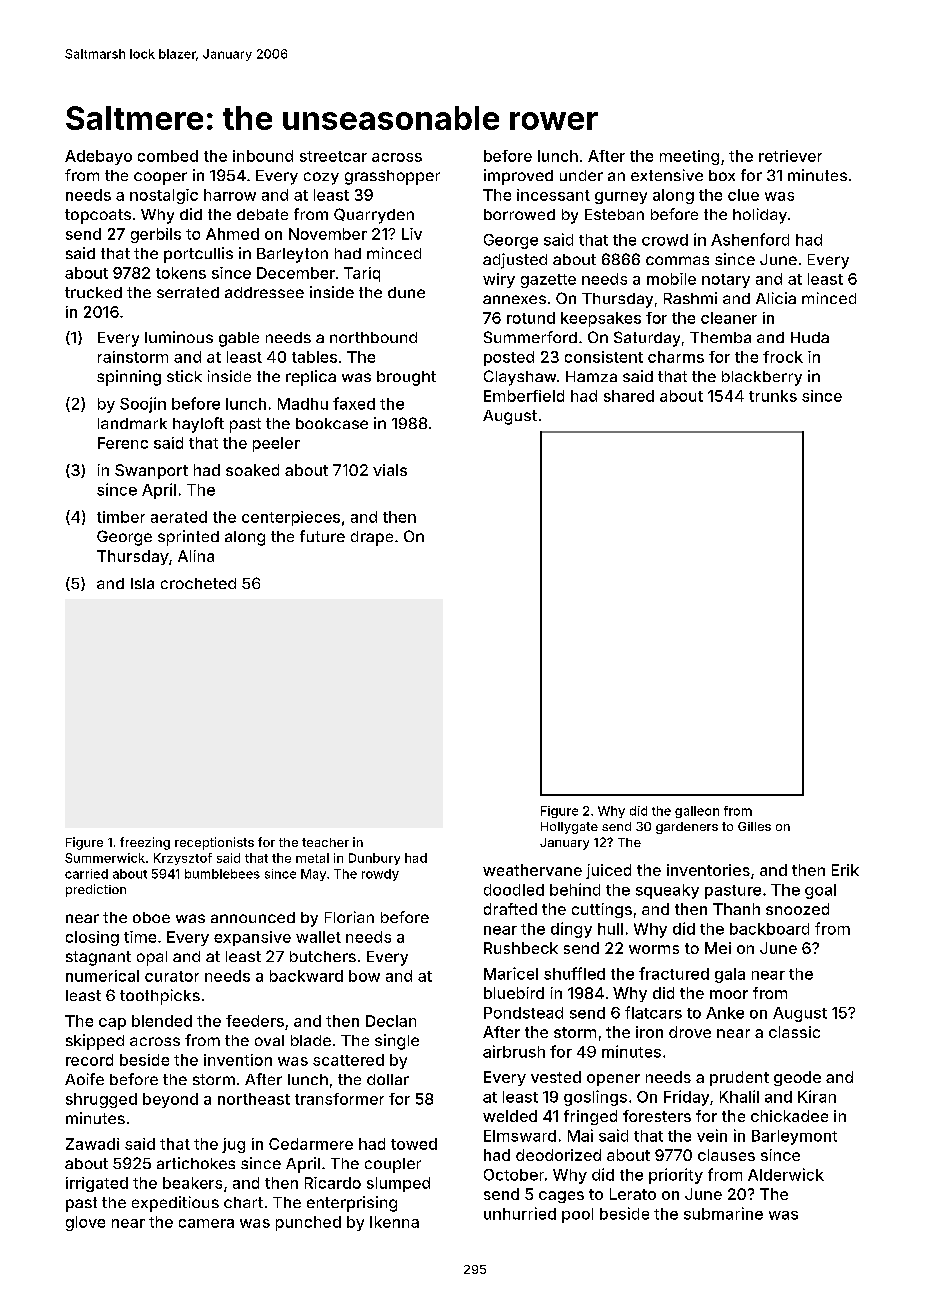 This screenshot has width=926, height=1314. I want to click on drape, so click(372, 538).
